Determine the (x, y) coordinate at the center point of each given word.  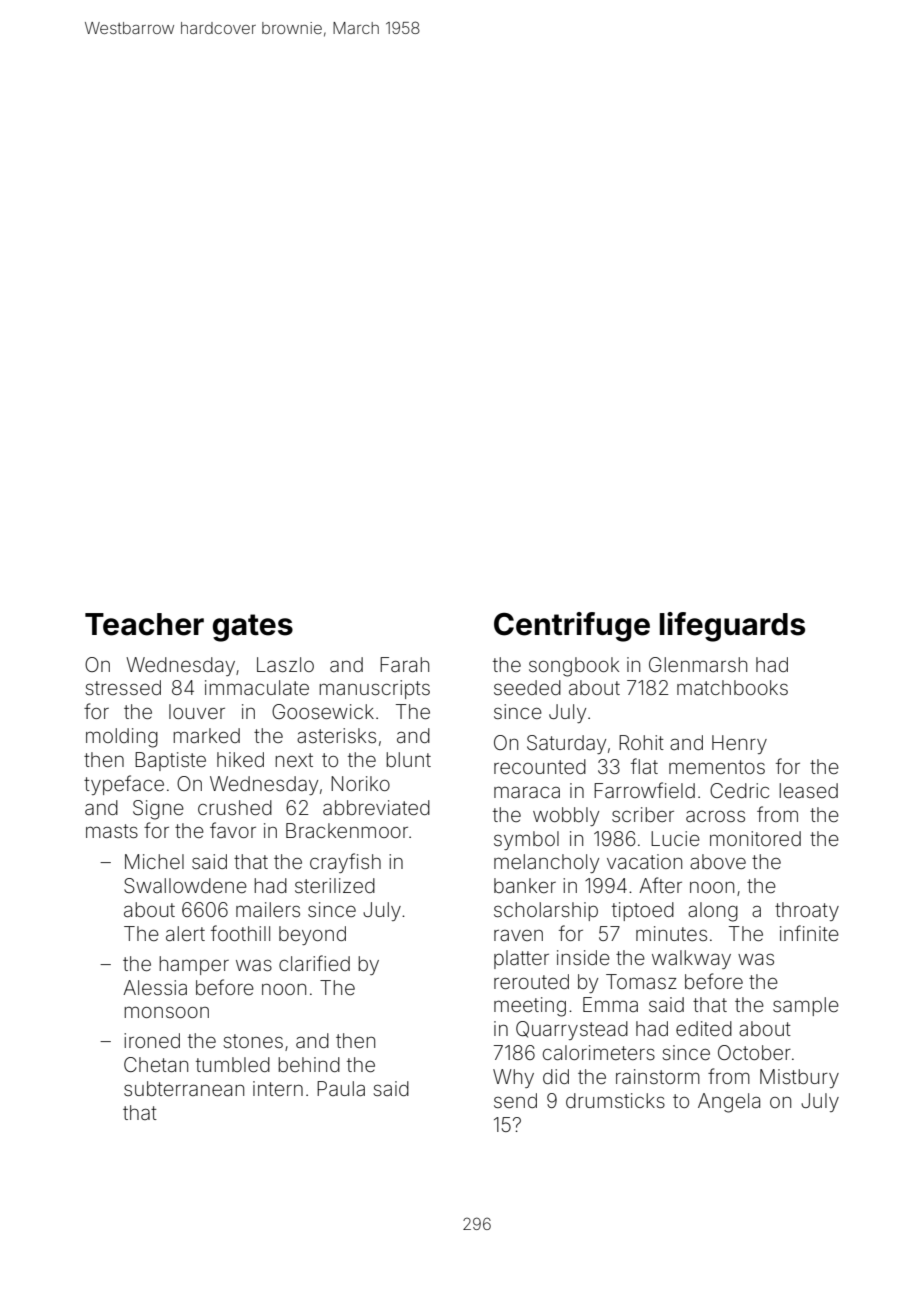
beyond (312, 935)
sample (806, 1006)
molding (122, 738)
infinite (809, 933)
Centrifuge (572, 627)
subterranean (184, 1088)
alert (185, 933)
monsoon (166, 1012)
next (294, 760)
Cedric (739, 790)
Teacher (144, 624)
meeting (530, 1007)
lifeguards (732, 627)
